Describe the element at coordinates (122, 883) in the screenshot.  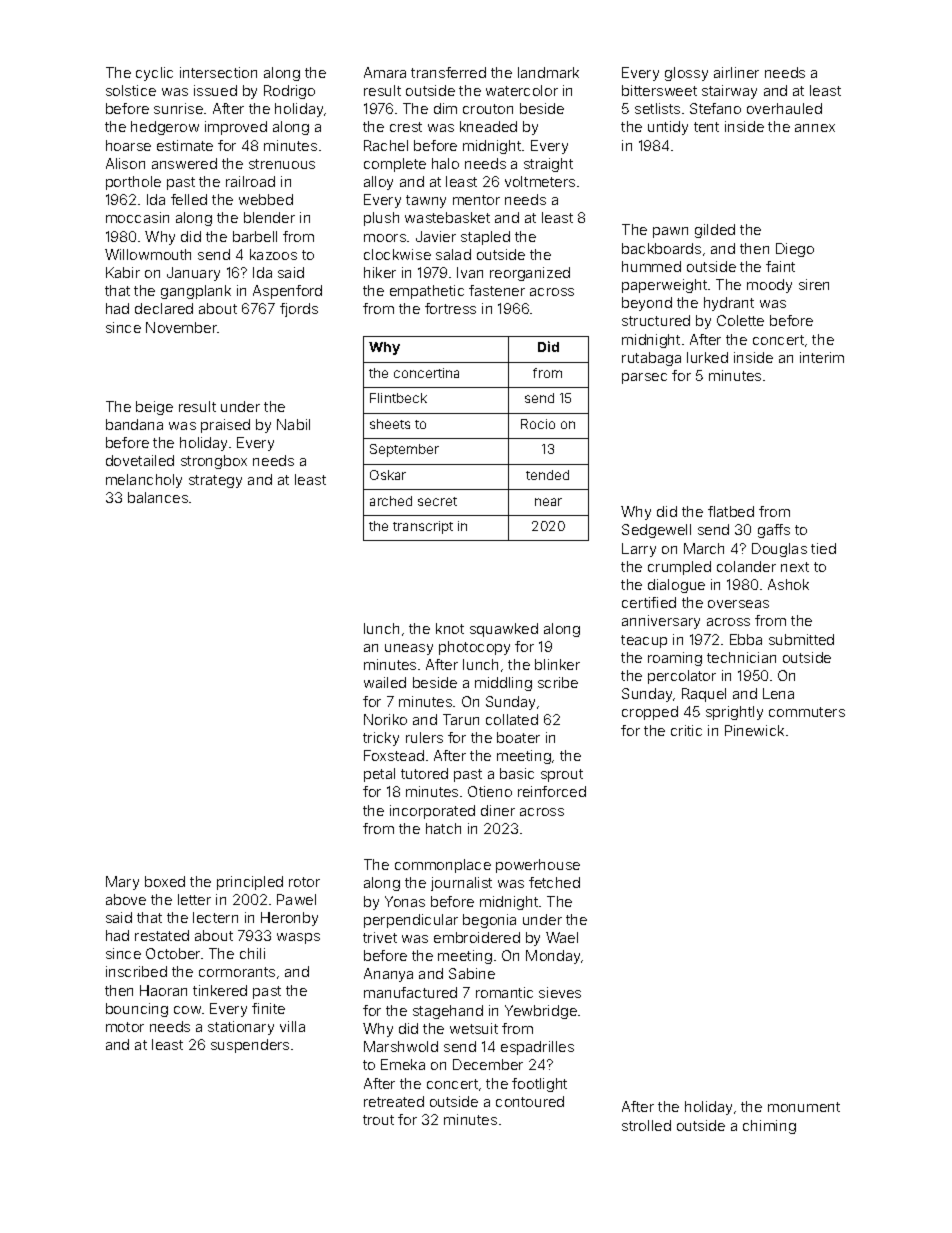
I see `Mary` at that location.
